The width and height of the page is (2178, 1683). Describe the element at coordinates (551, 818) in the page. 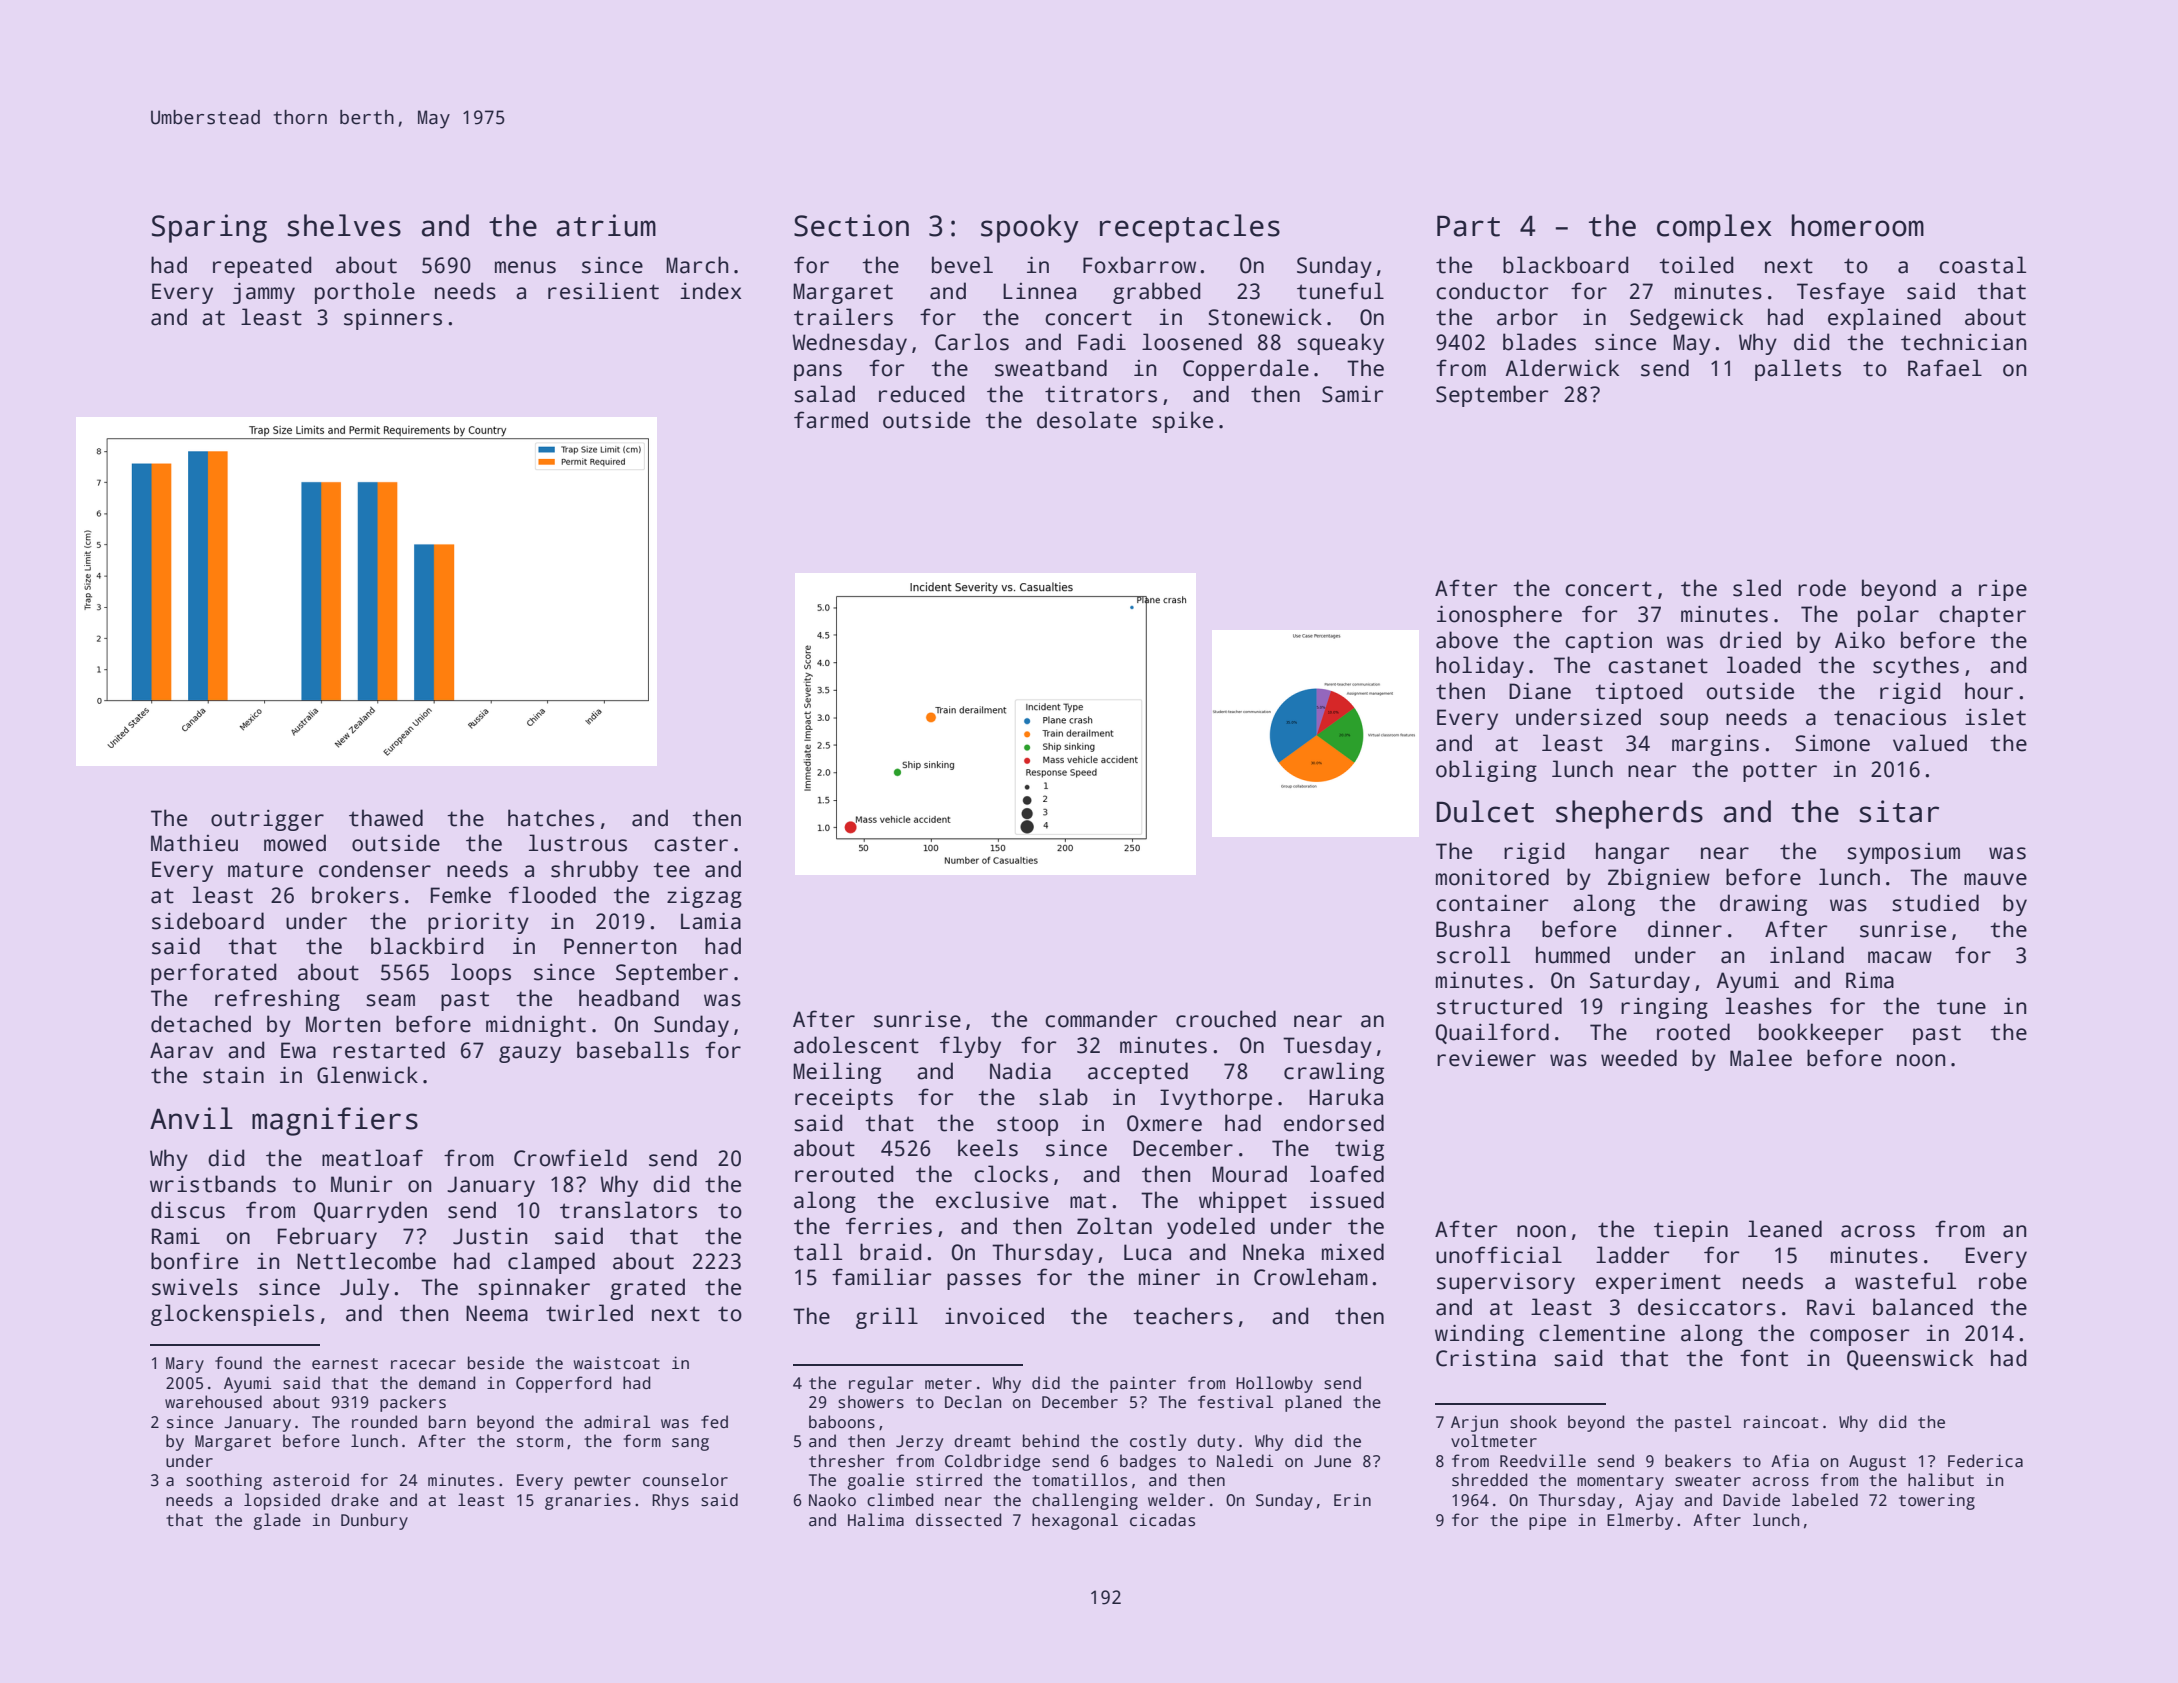

I see `hatches` at that location.
